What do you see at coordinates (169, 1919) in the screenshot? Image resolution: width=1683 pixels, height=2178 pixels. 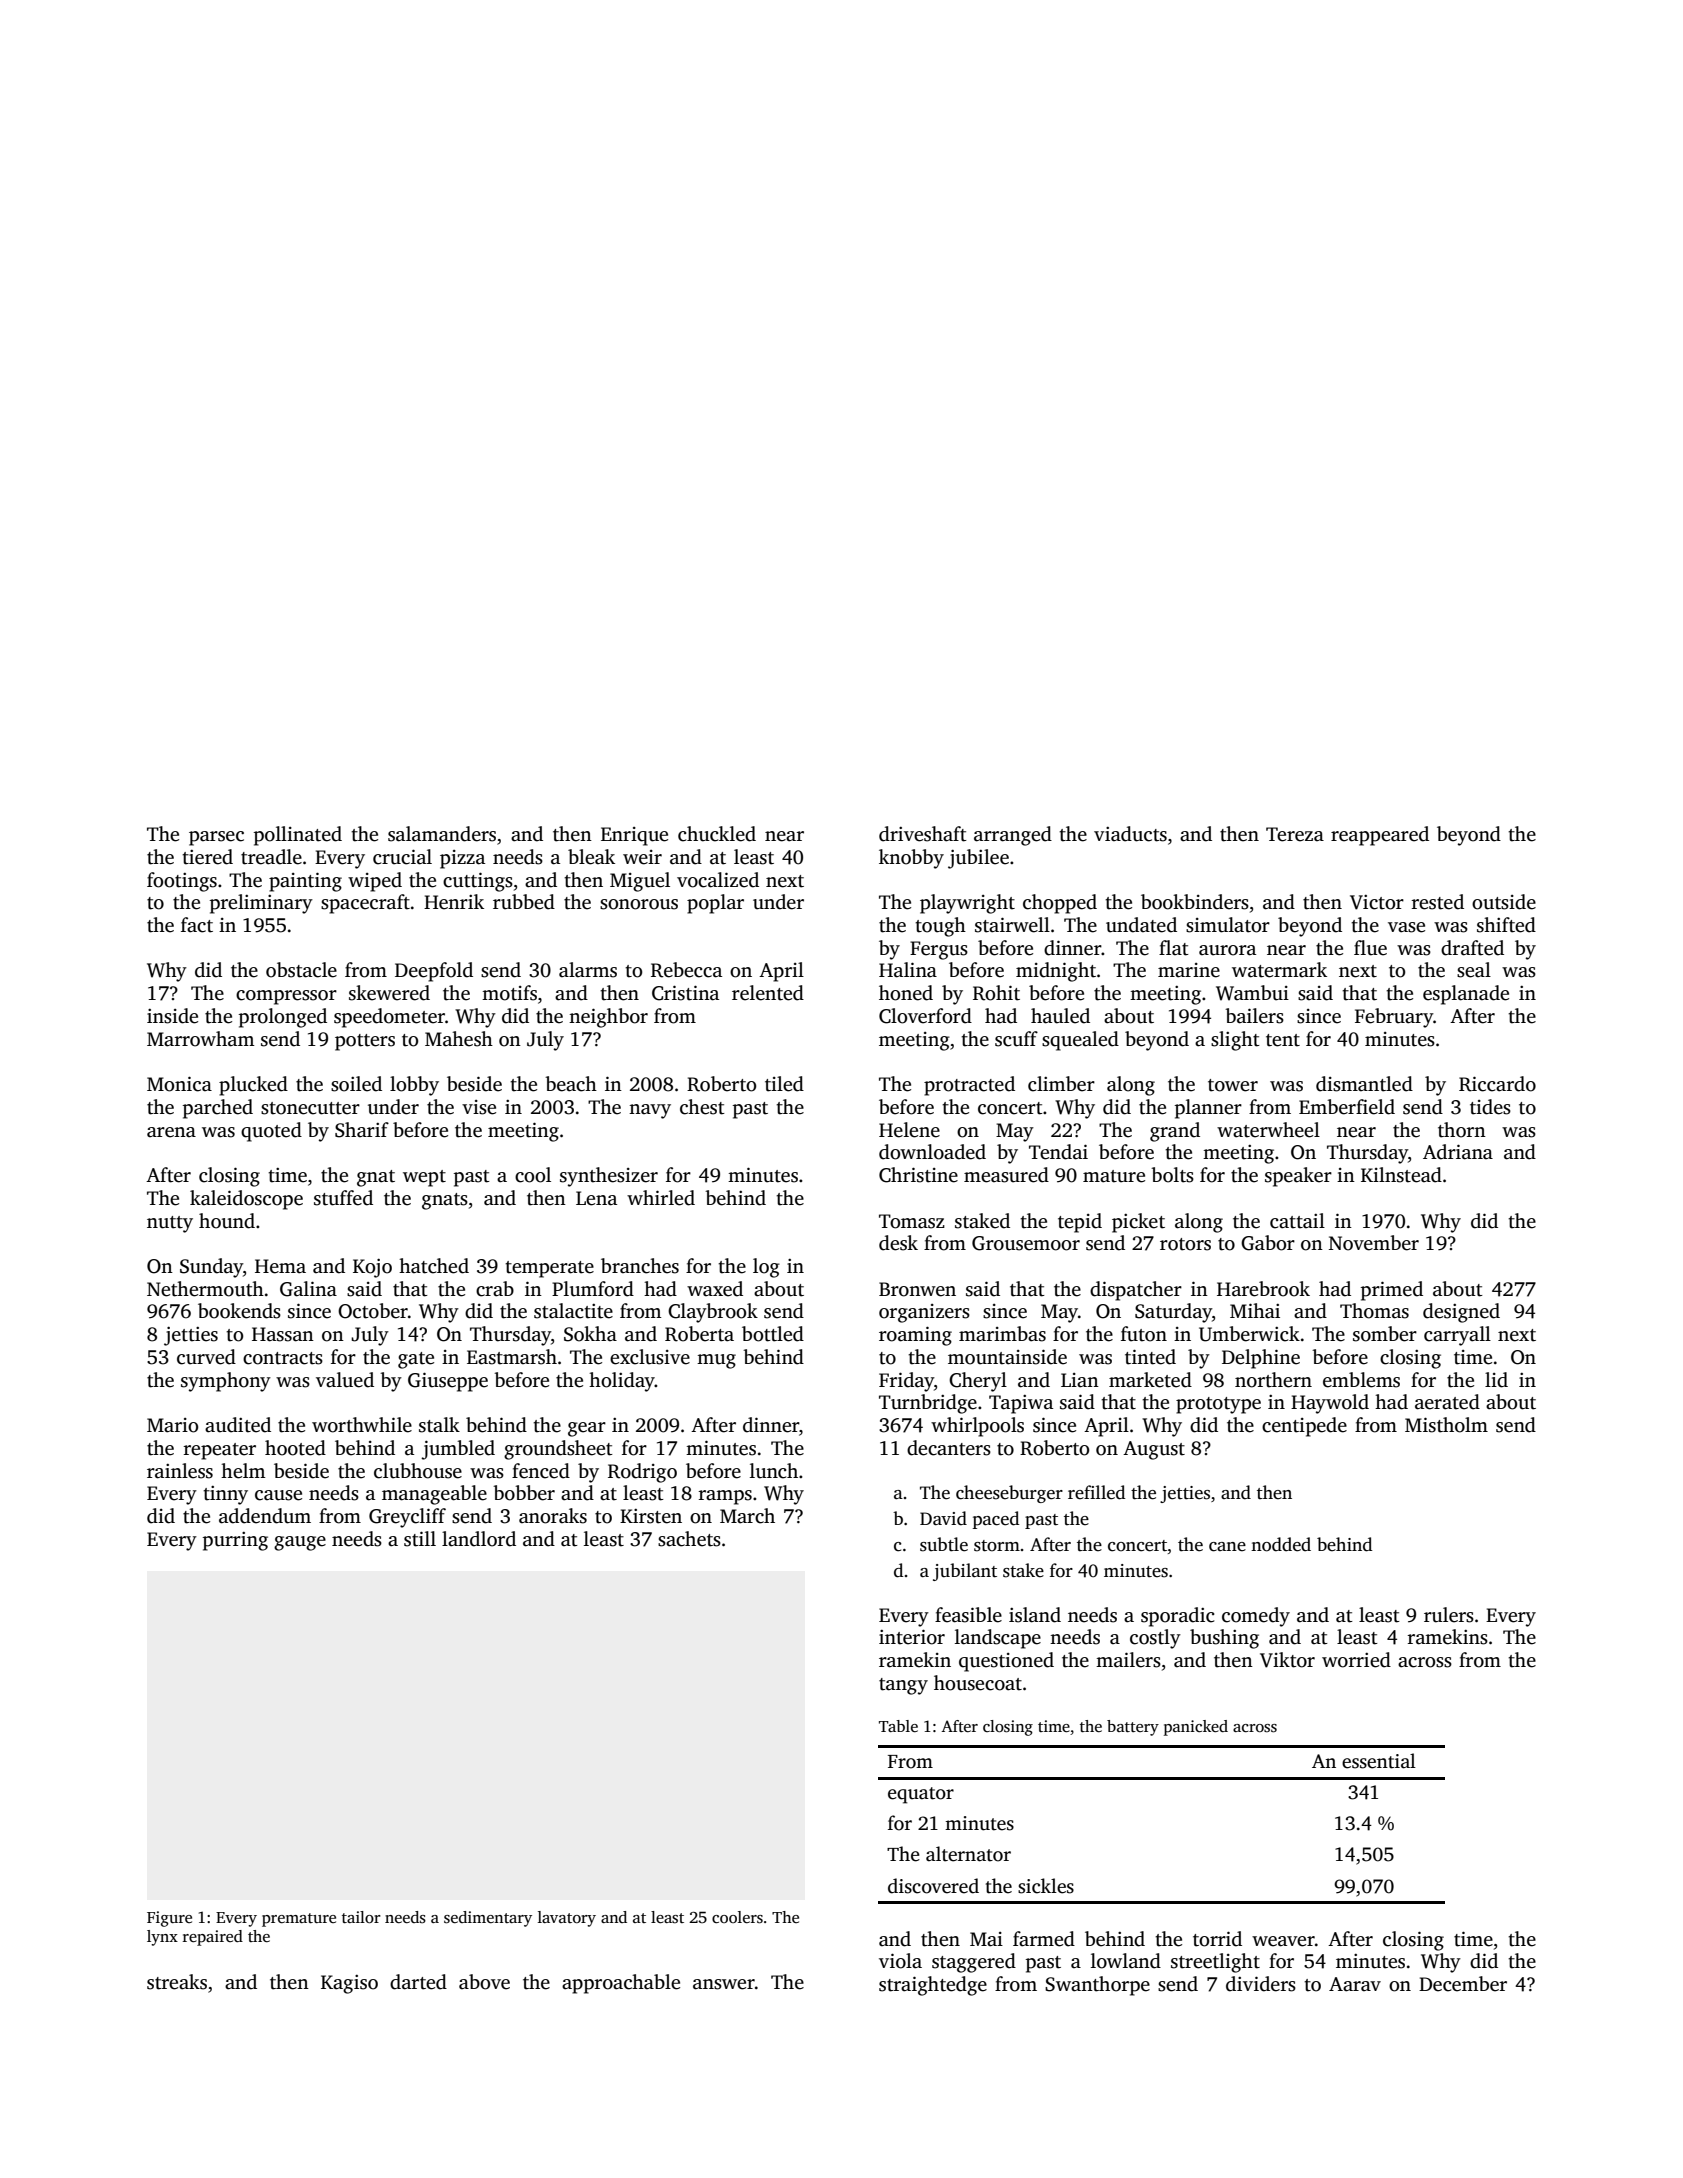 I see `Figure` at bounding box center [169, 1919].
